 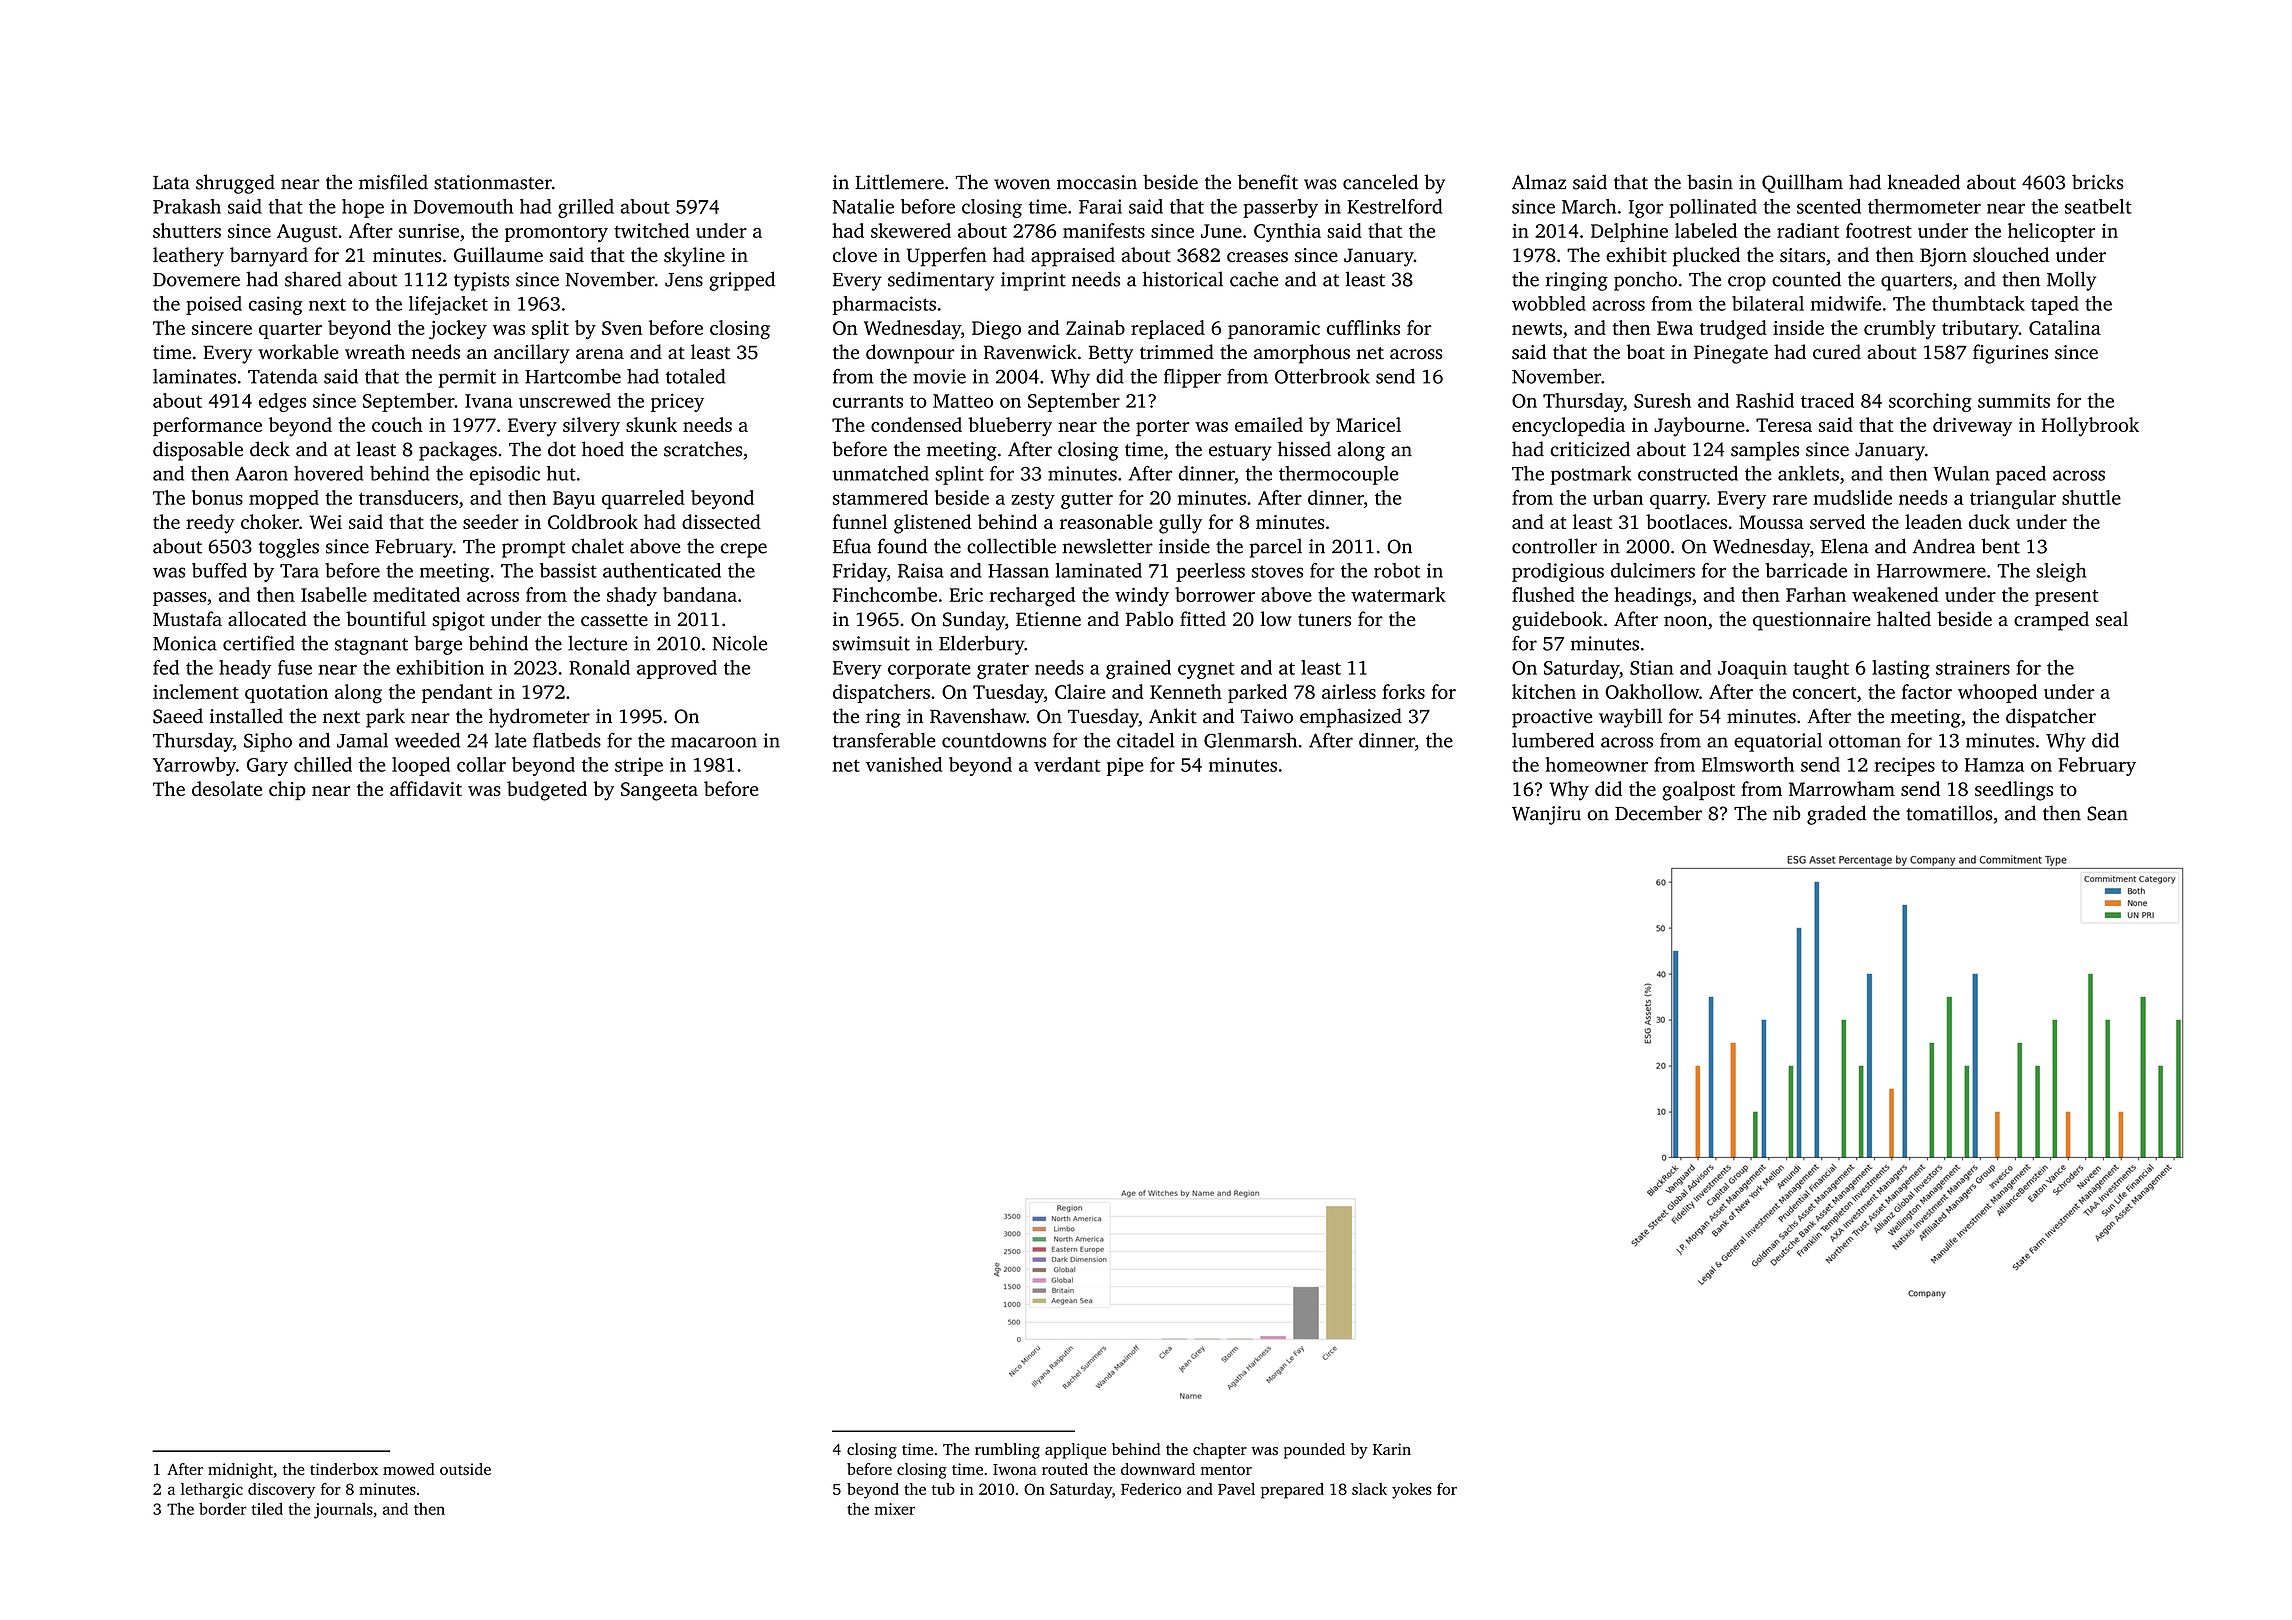 I want to click on prepared, so click(x=1292, y=1491).
